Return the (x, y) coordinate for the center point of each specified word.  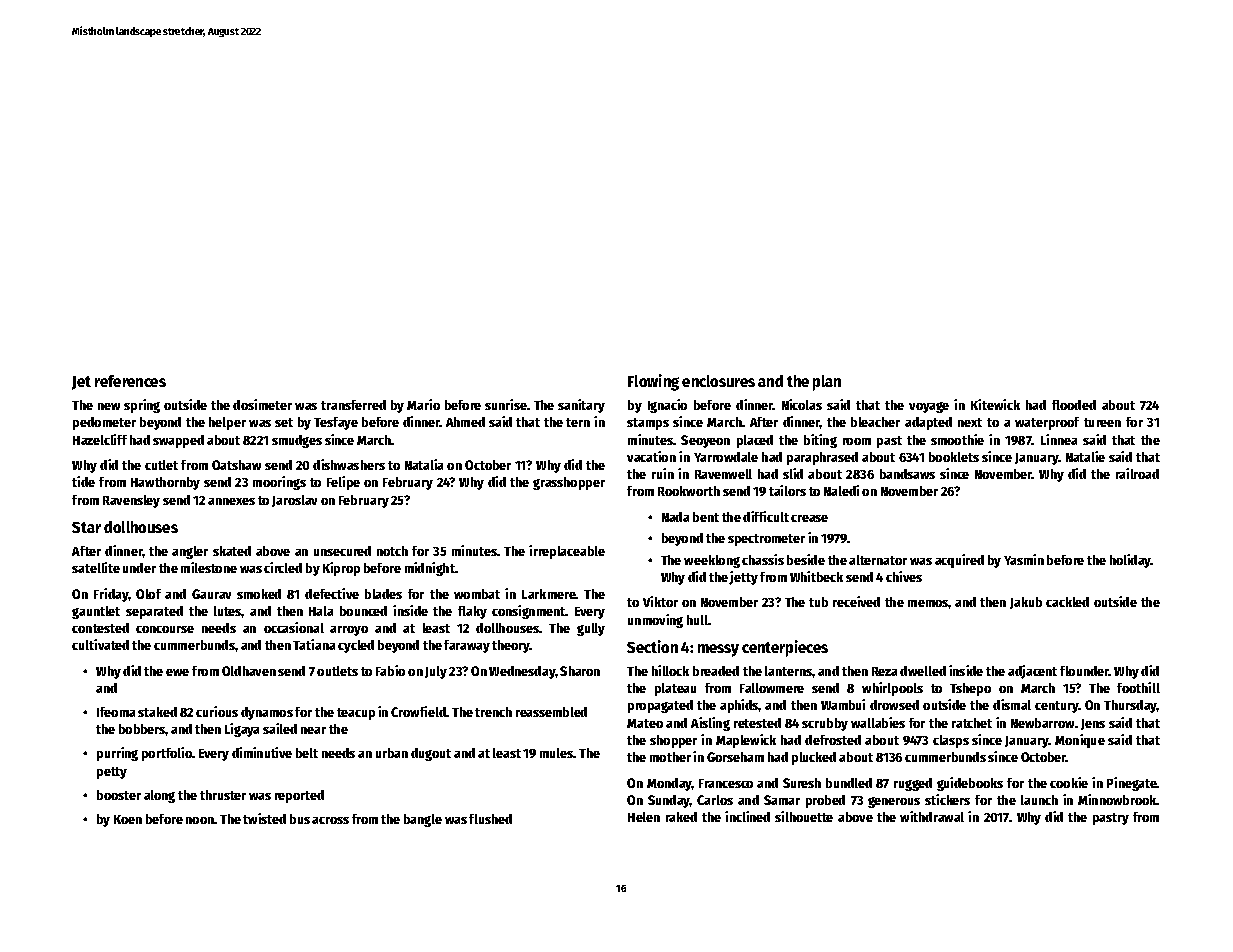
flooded (1074, 405)
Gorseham (735, 757)
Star (86, 527)
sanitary (581, 406)
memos (928, 603)
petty (112, 773)
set (284, 422)
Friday (111, 595)
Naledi (841, 490)
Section (652, 646)
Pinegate (1132, 784)
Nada (675, 517)
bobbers (142, 729)
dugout (431, 754)
